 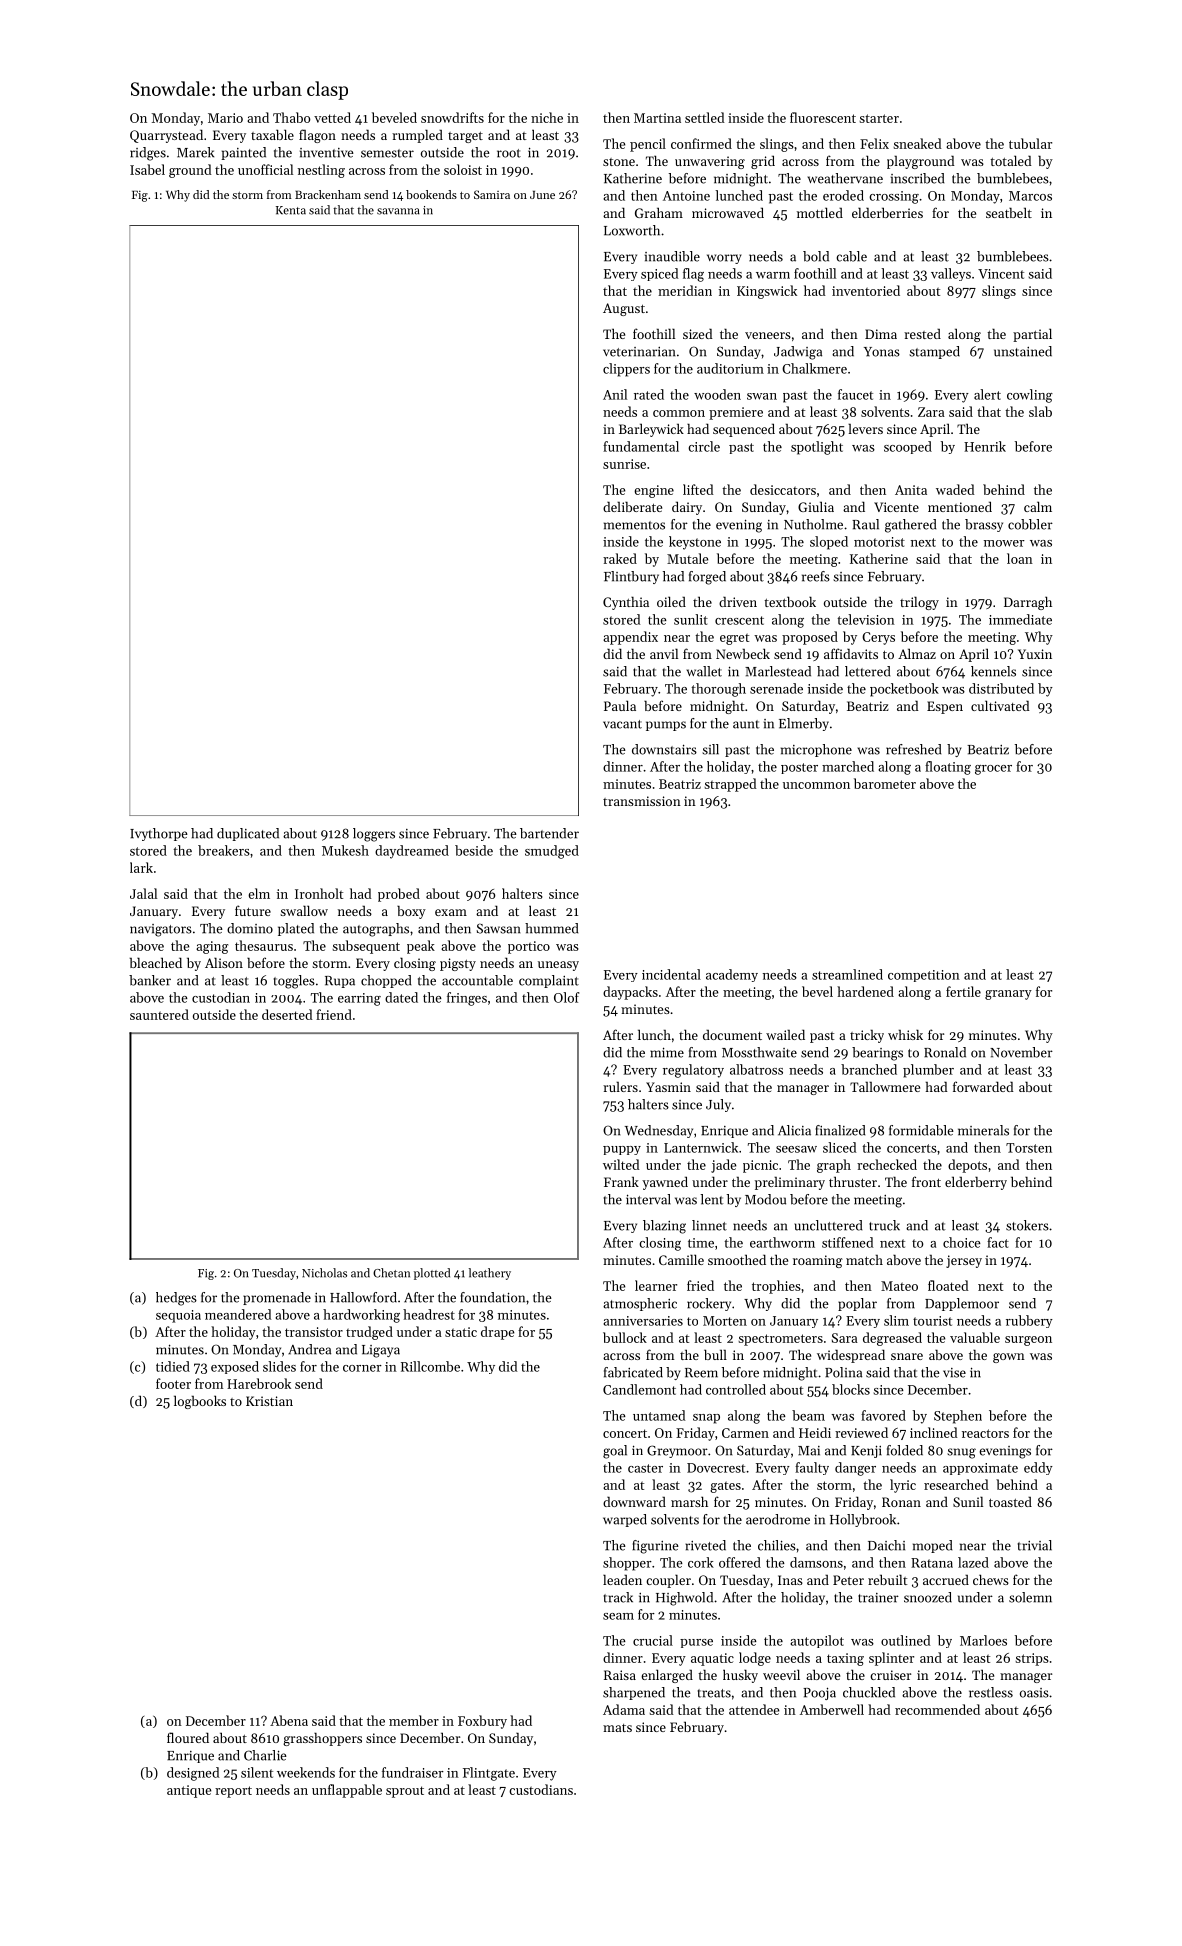 I want to click on refreshed, so click(x=913, y=749).
